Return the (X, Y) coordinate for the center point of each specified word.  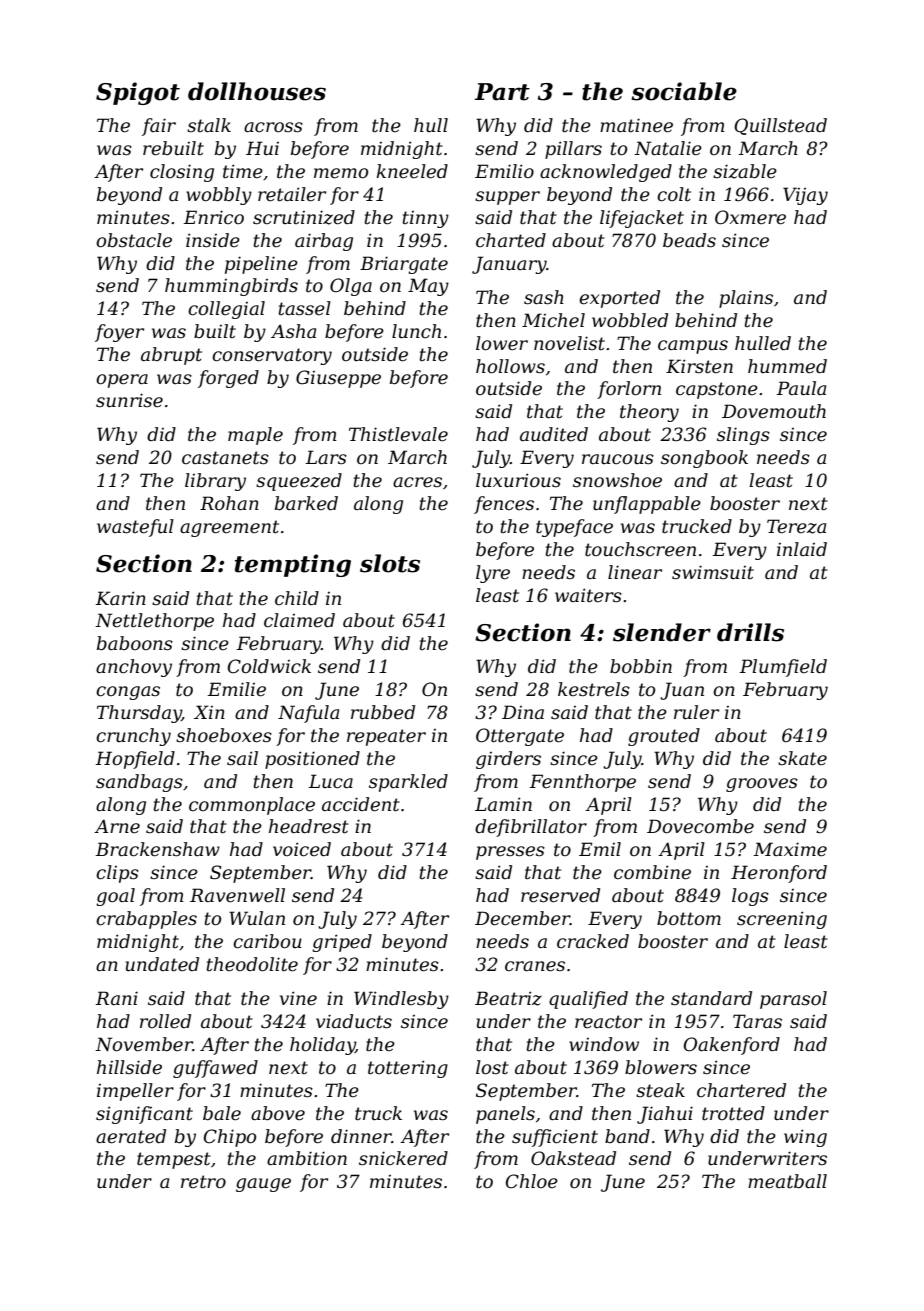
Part (502, 92)
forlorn (629, 390)
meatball (787, 1181)
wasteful (135, 528)
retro (203, 1182)
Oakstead (573, 1158)
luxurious (518, 480)
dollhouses (257, 91)
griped (342, 943)
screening (782, 920)
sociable (684, 91)
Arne (117, 827)
